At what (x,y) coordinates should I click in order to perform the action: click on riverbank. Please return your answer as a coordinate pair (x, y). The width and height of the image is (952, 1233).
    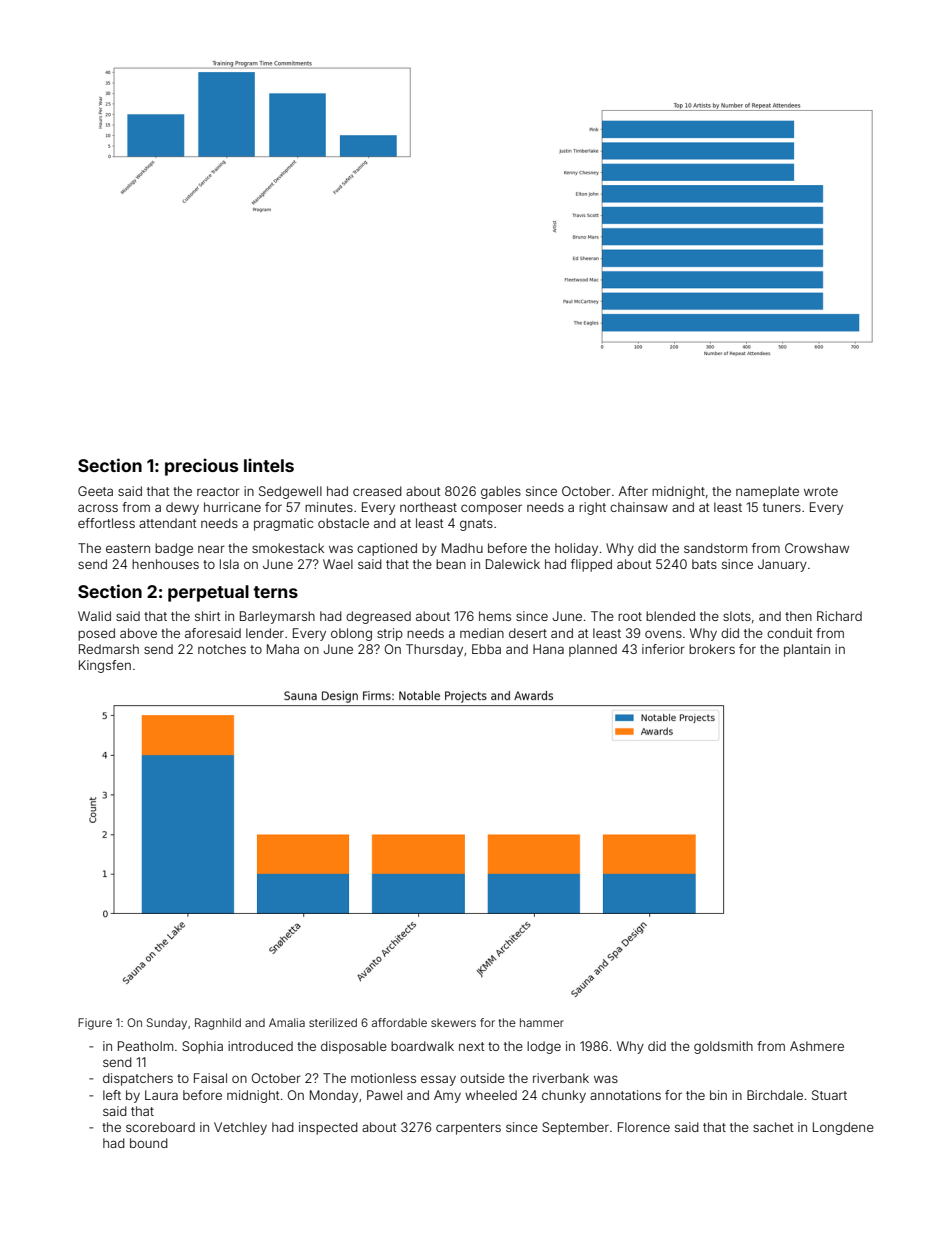
    Looking at the image, I should click on (561, 1078).
